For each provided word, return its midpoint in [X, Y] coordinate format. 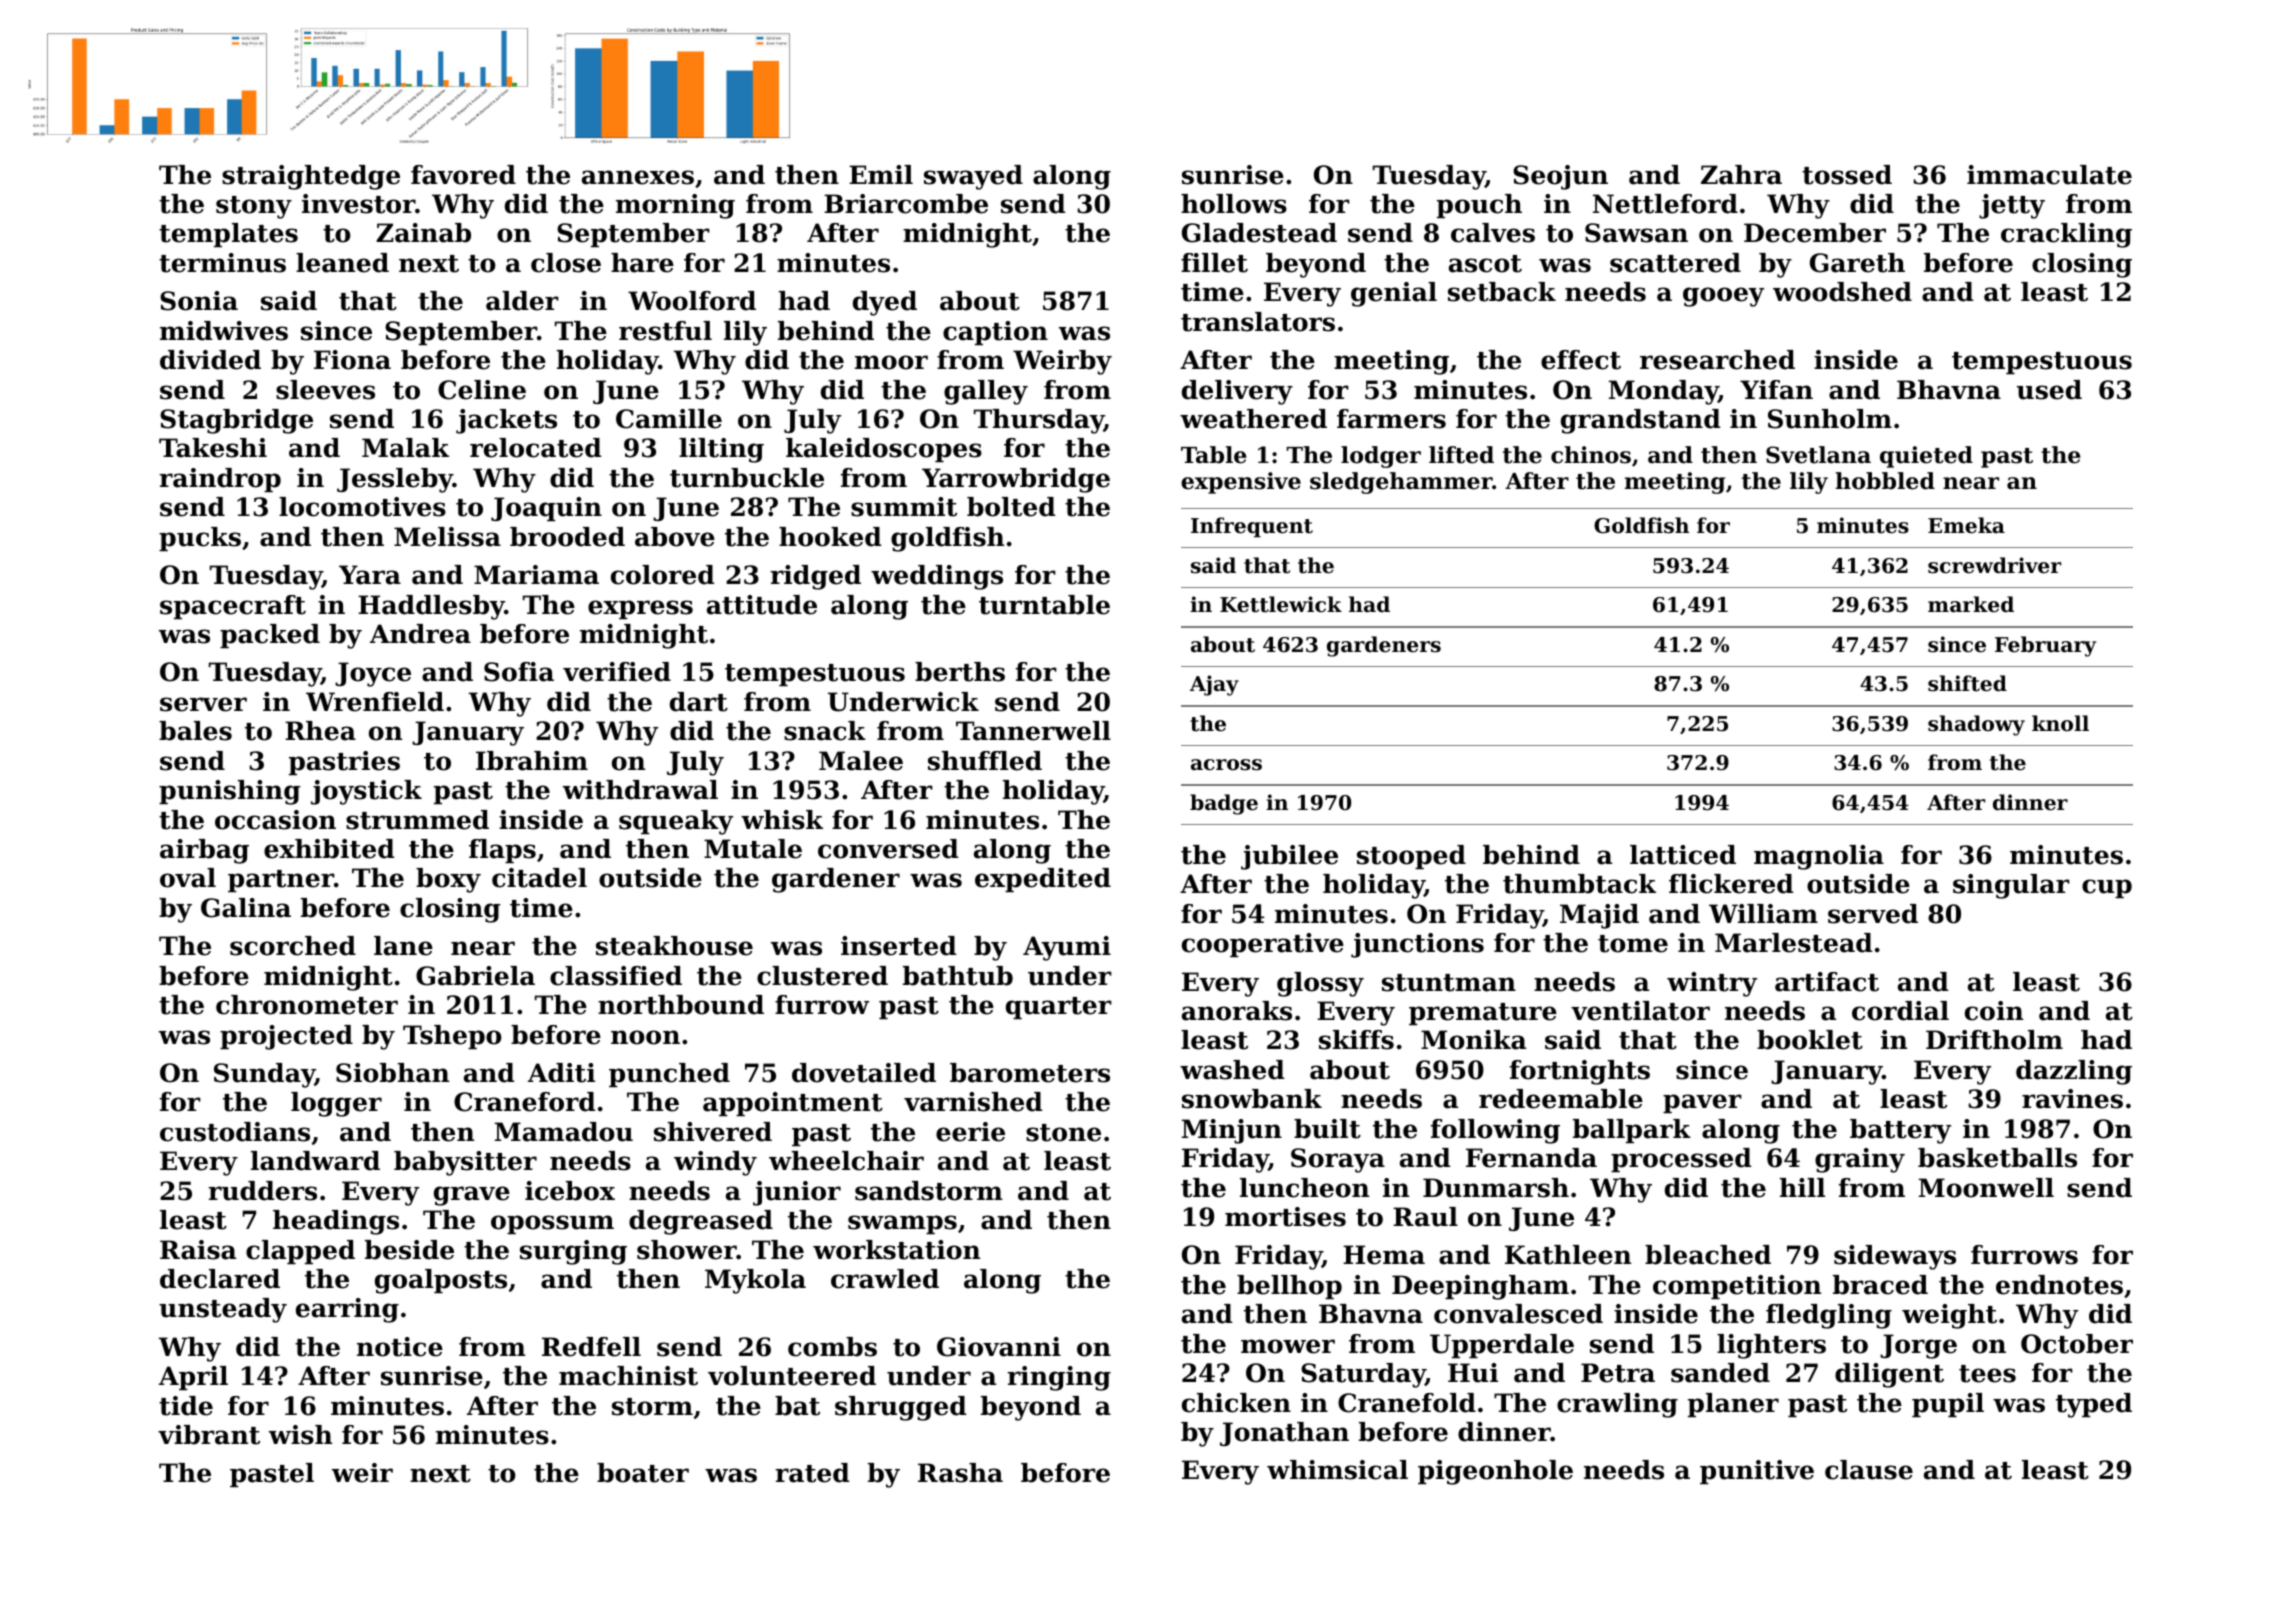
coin [1994, 1011]
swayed [973, 177]
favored [463, 175]
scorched [293, 946]
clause [1869, 1470]
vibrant [209, 1435]
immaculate [2049, 175]
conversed [888, 849]
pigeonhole [1495, 1472]
